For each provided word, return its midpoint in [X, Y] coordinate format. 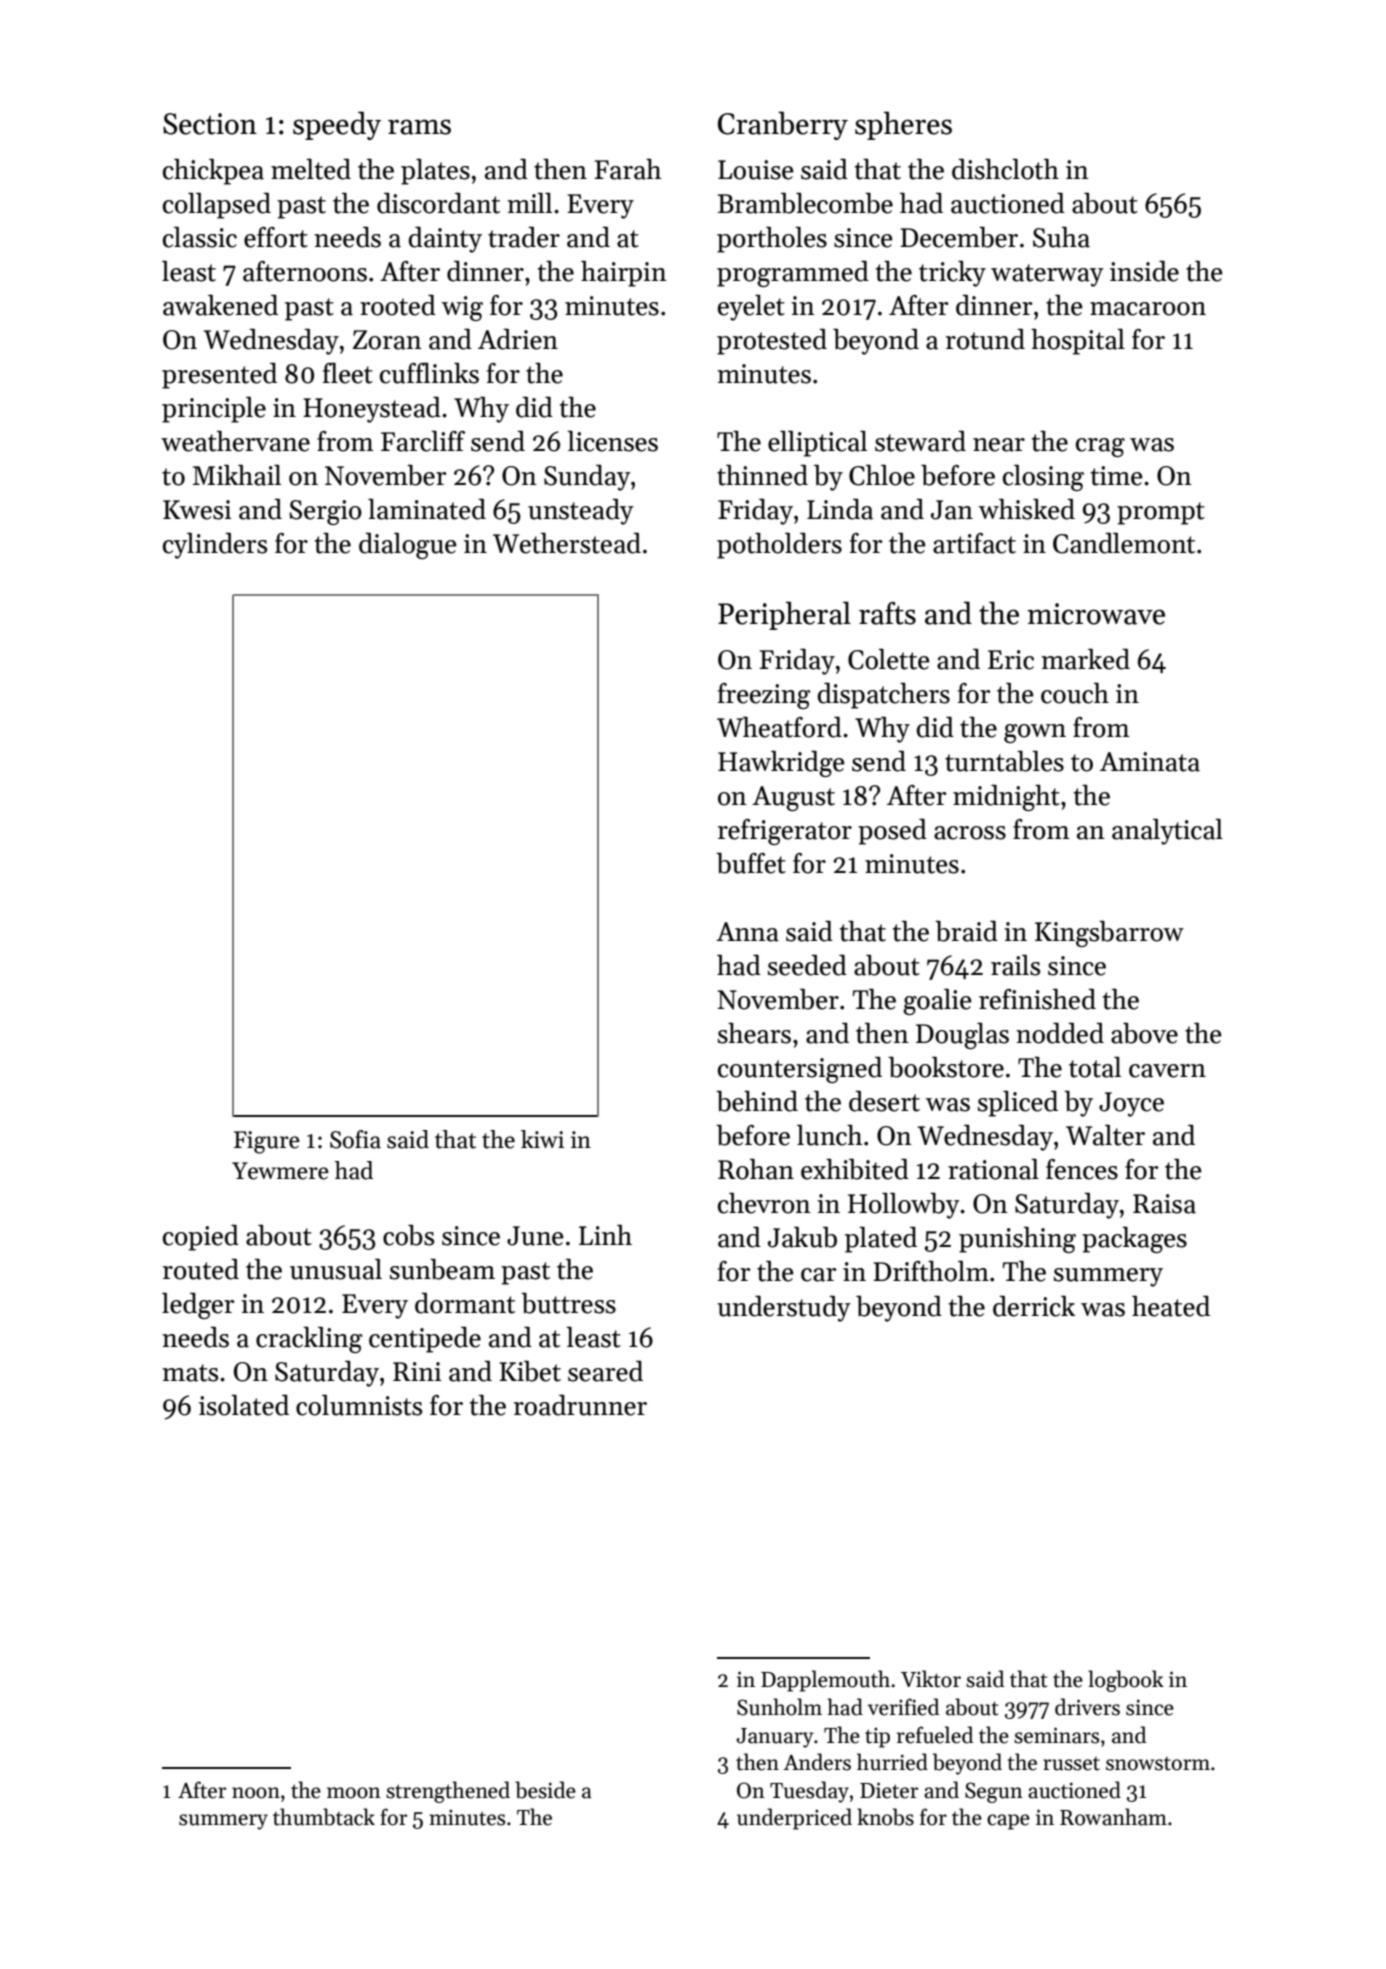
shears [754, 1033]
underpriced [794, 1819]
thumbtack [324, 1817]
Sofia [355, 1139]
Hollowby [904, 1206]
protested [772, 342]
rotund [985, 339]
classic [200, 237]
